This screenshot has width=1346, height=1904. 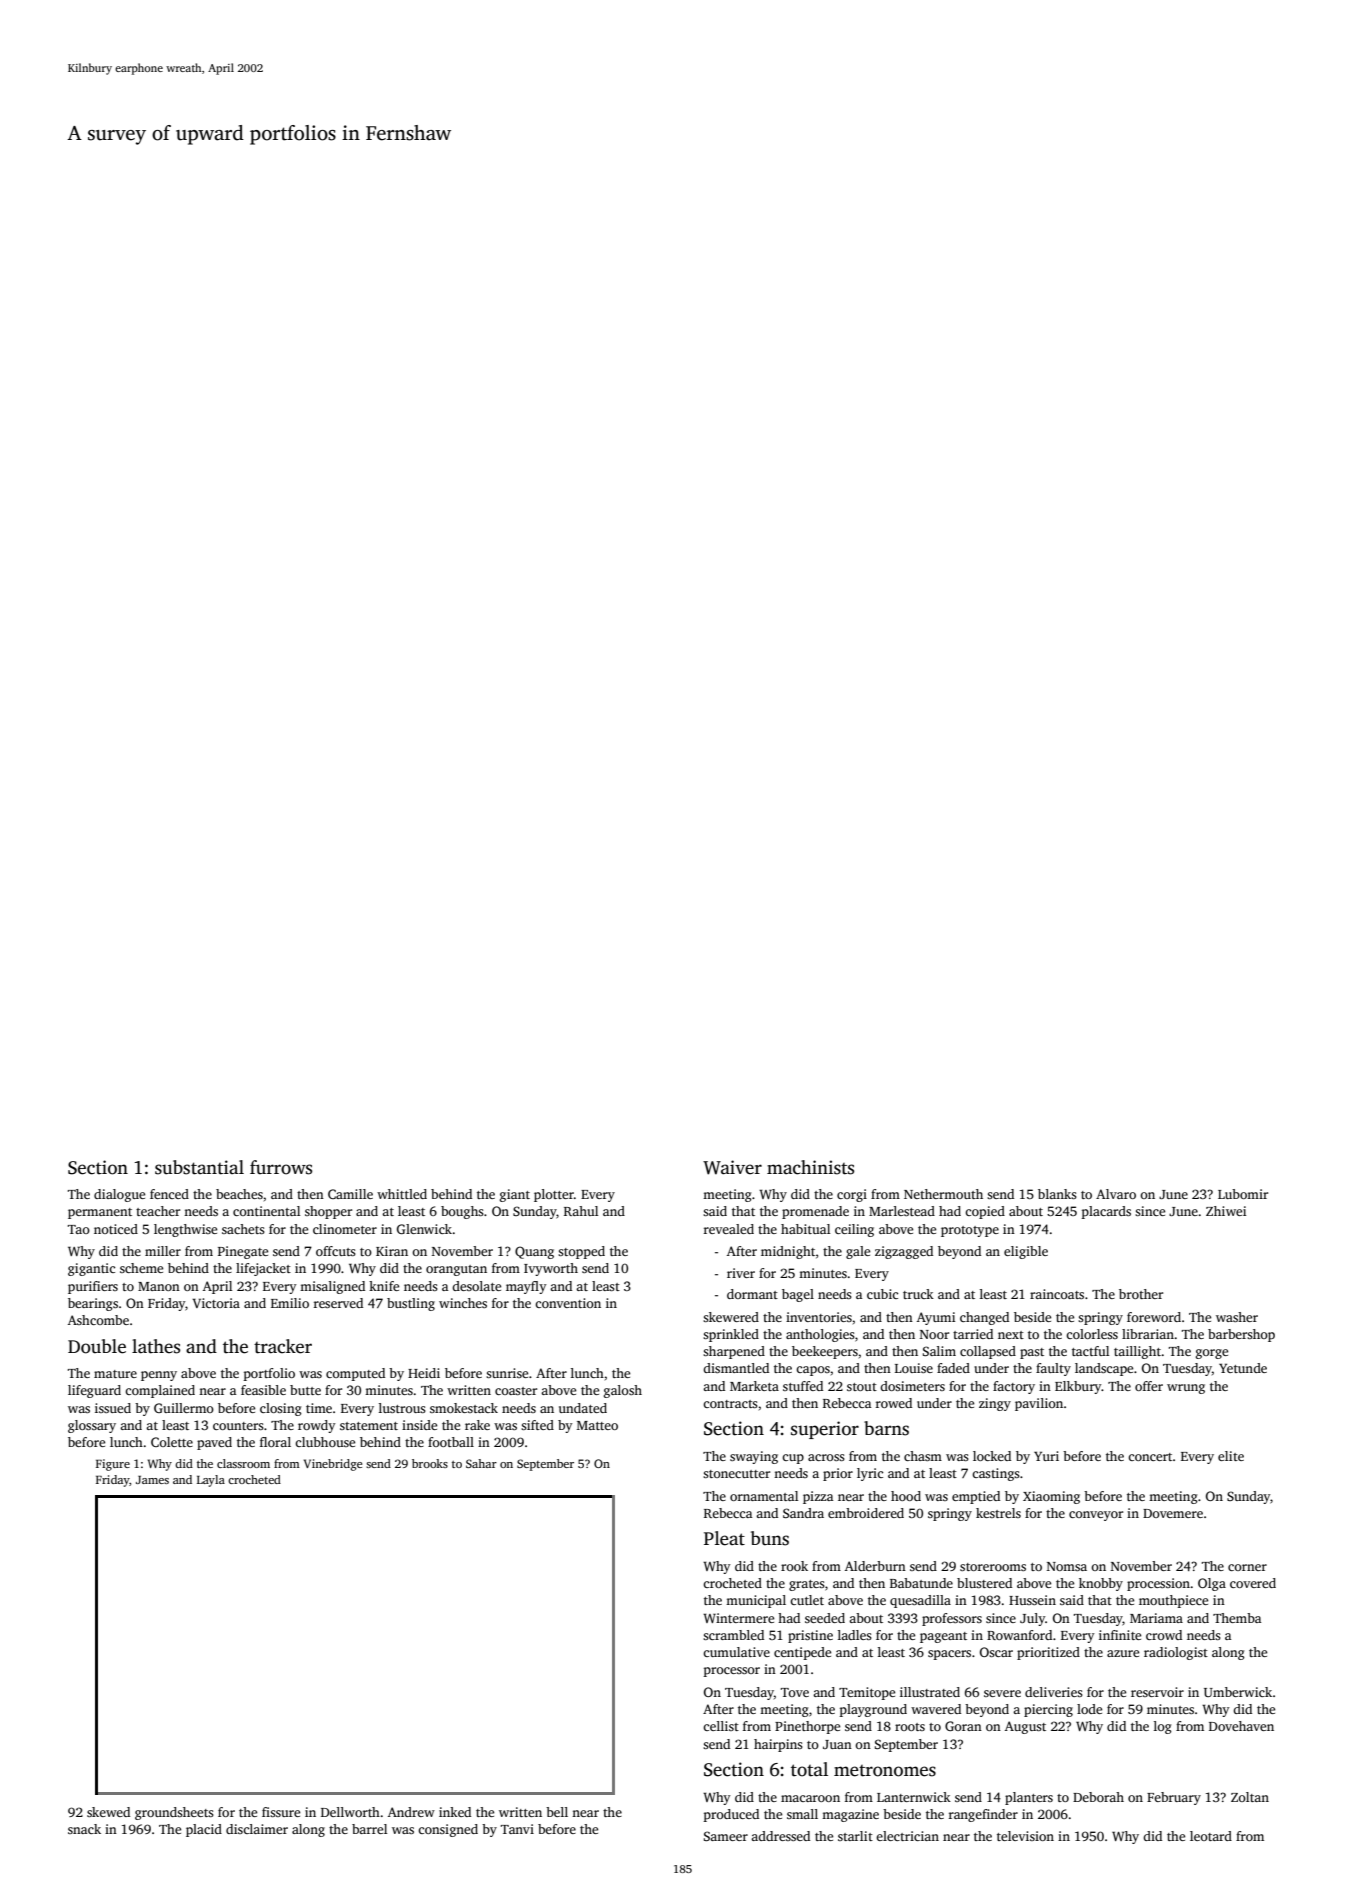 What do you see at coordinates (581, 1252) in the screenshot?
I see `stopped` at bounding box center [581, 1252].
